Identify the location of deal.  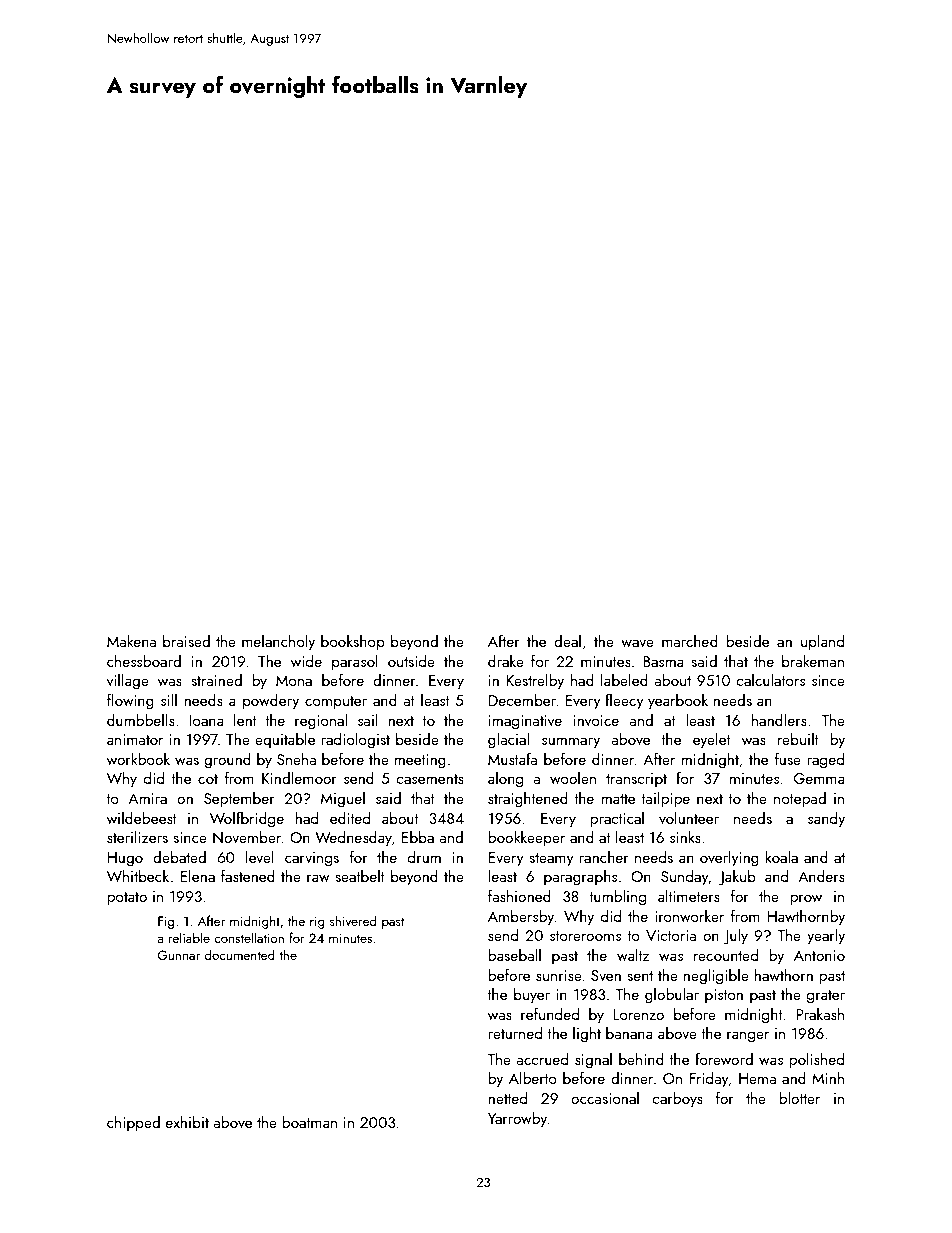
(567, 641).
